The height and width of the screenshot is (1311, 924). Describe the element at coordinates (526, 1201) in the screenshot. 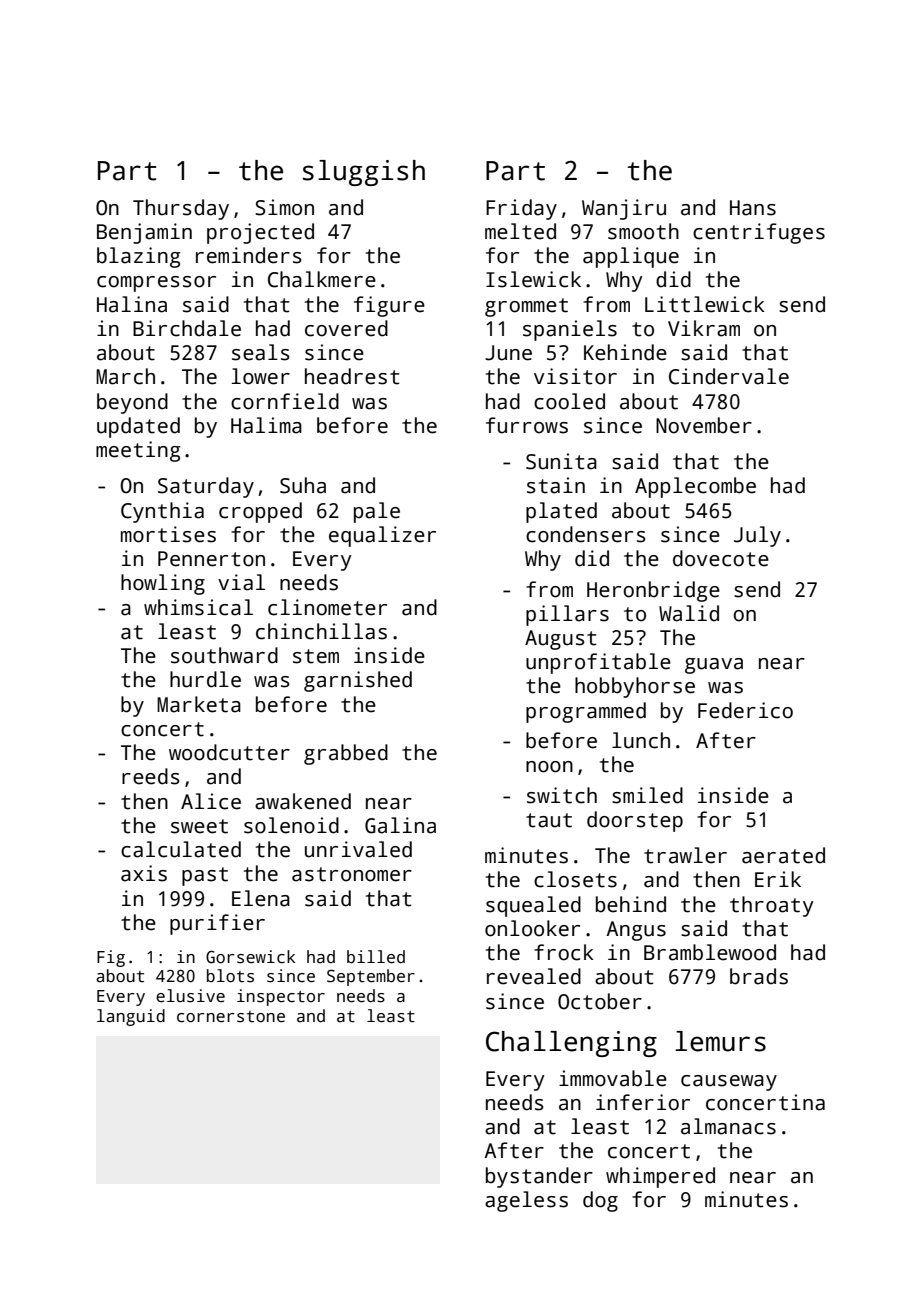

I see `ageless` at that location.
